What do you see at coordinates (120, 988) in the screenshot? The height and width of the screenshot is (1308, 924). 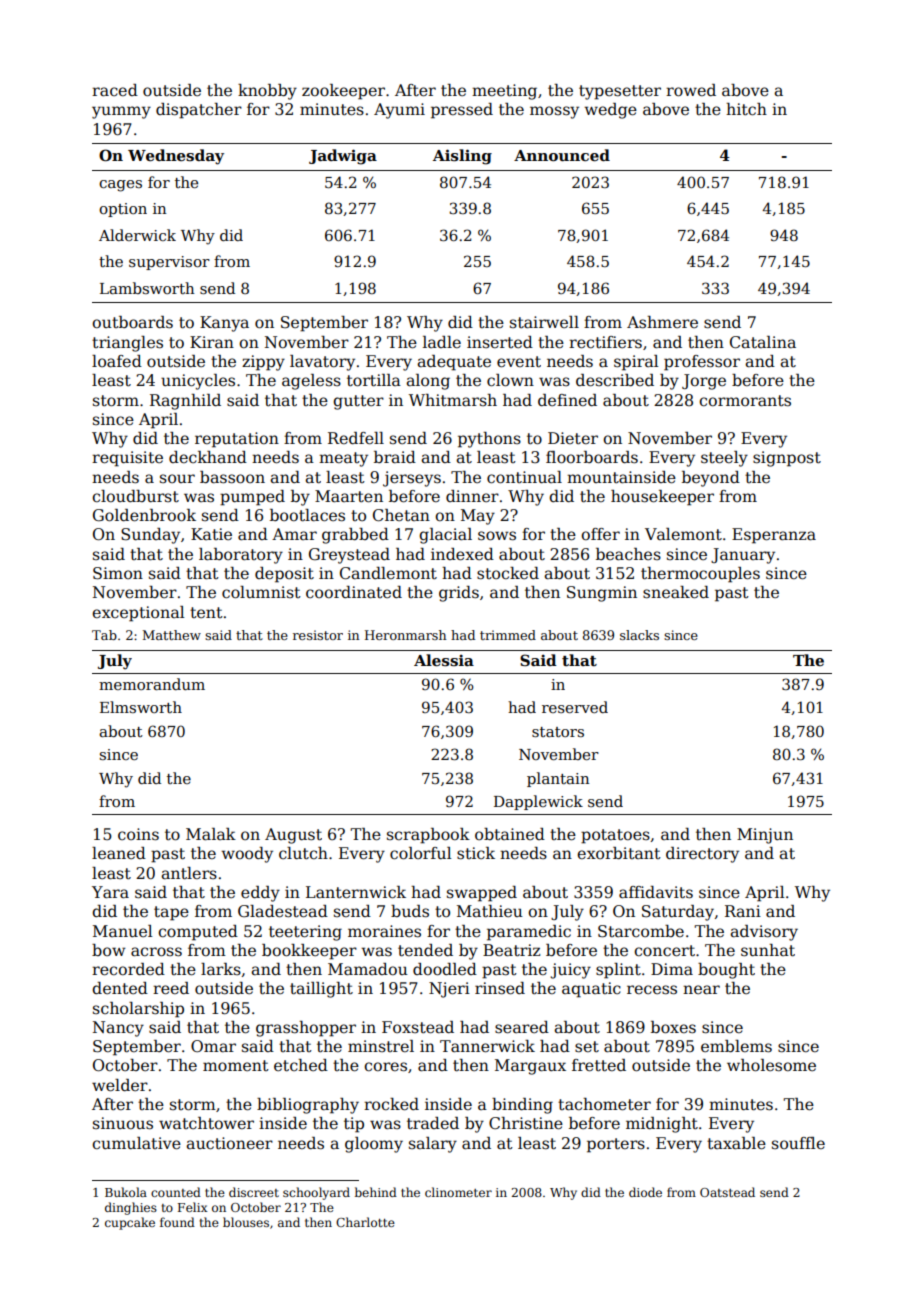 I see `dented` at bounding box center [120, 988].
